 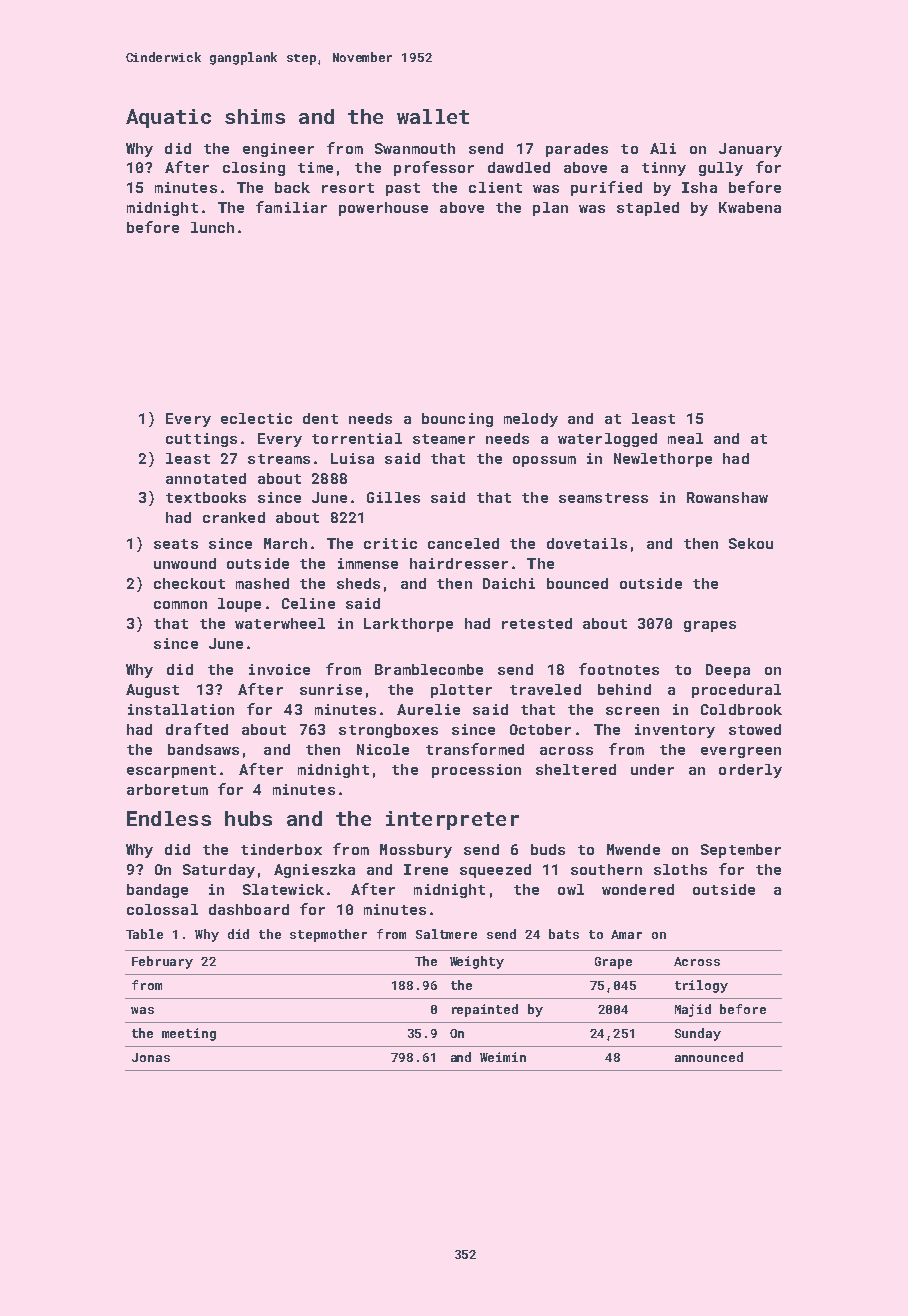 I want to click on Weimin, so click(x=503, y=1057).
